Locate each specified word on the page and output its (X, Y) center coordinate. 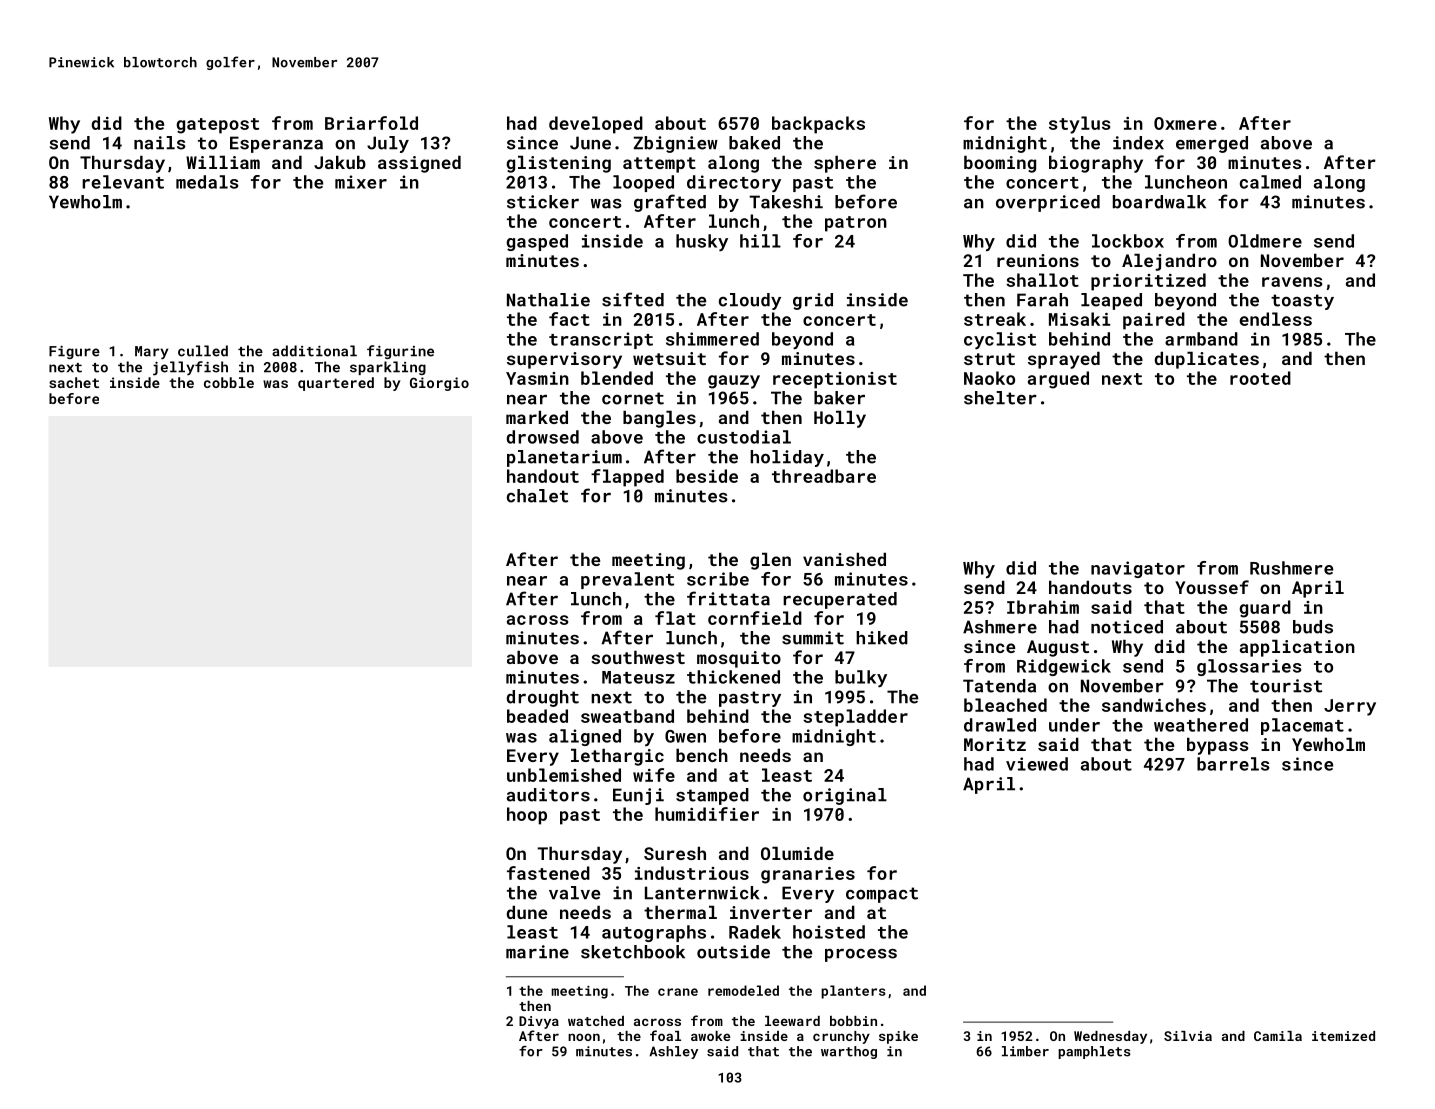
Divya (539, 1022)
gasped (537, 242)
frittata (728, 598)
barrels (1233, 764)
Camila (1278, 1036)
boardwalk (1159, 202)
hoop (527, 816)
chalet (537, 496)
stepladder (855, 718)
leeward (792, 1021)
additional (314, 351)
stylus (1079, 125)
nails (160, 143)
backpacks (818, 125)
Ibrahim (1043, 607)
